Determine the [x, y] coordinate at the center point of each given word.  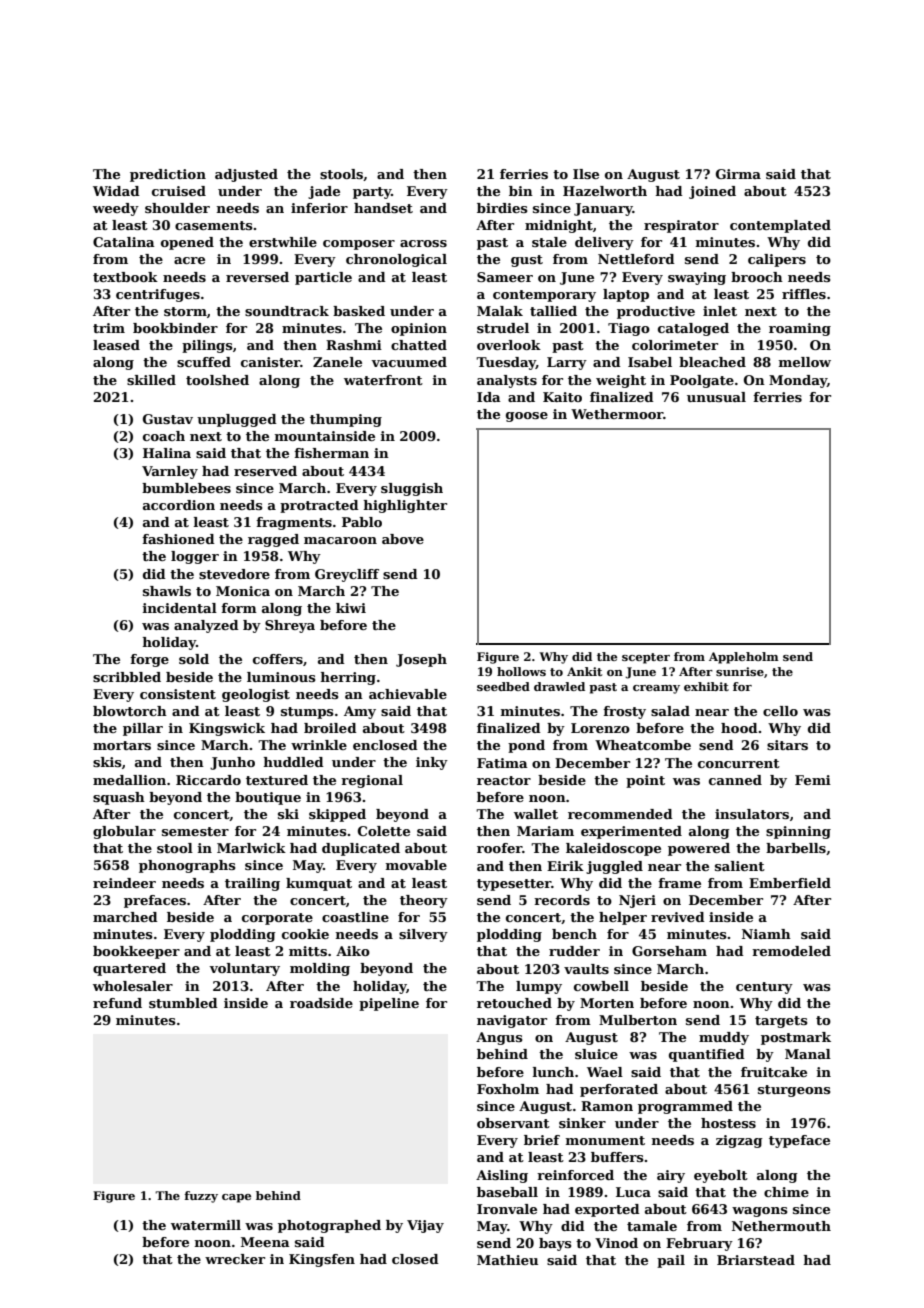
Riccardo [208, 780]
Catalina [124, 242]
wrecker [235, 1259]
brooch [757, 277]
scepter [646, 658]
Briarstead [756, 1260]
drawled [559, 686]
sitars [787, 745]
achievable [408, 694]
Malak [500, 311]
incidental [180, 608]
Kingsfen [322, 1260]
